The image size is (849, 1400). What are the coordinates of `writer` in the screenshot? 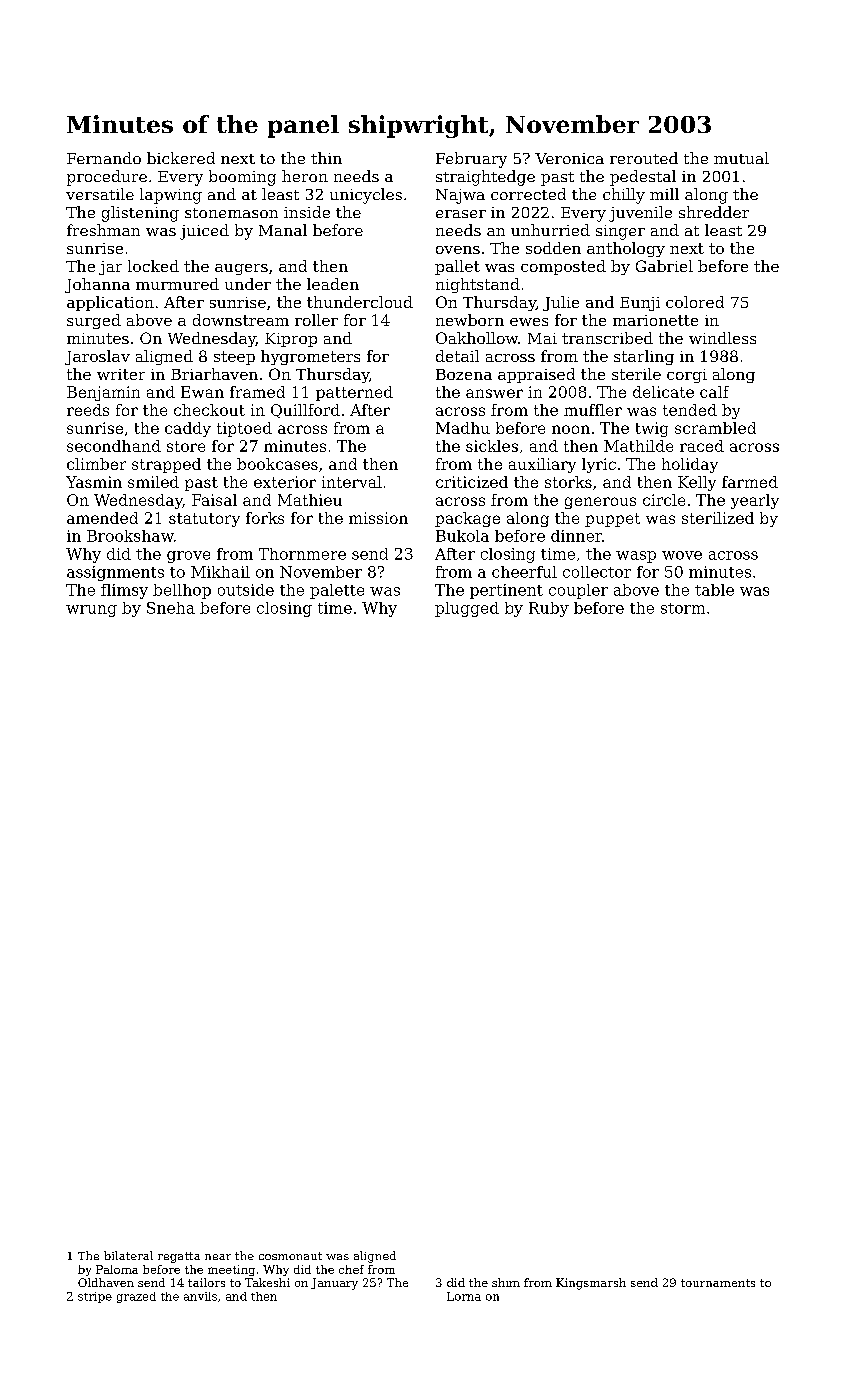 It's located at (121, 374).
